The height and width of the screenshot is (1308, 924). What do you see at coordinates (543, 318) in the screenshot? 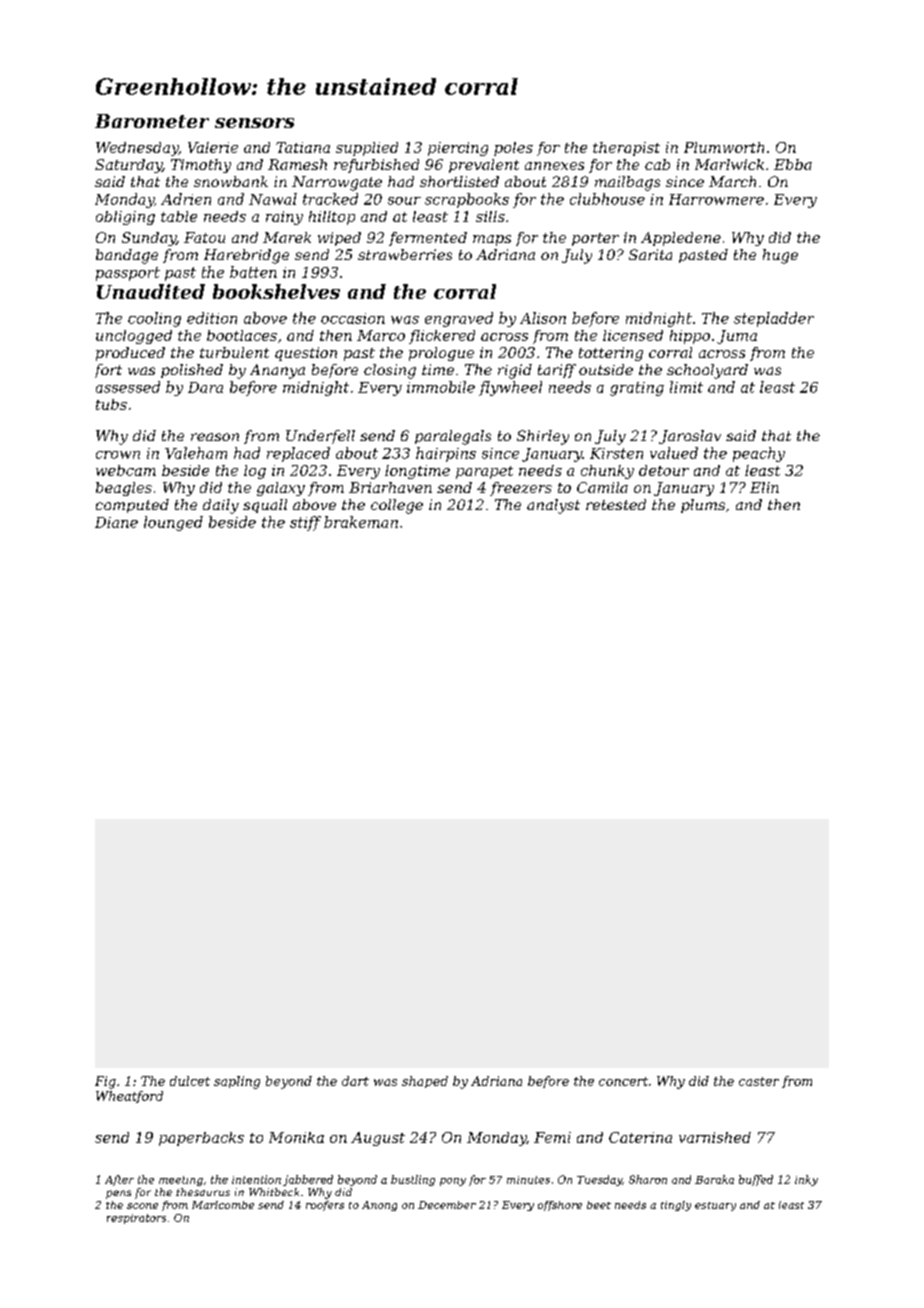
I see `Alison` at bounding box center [543, 318].
